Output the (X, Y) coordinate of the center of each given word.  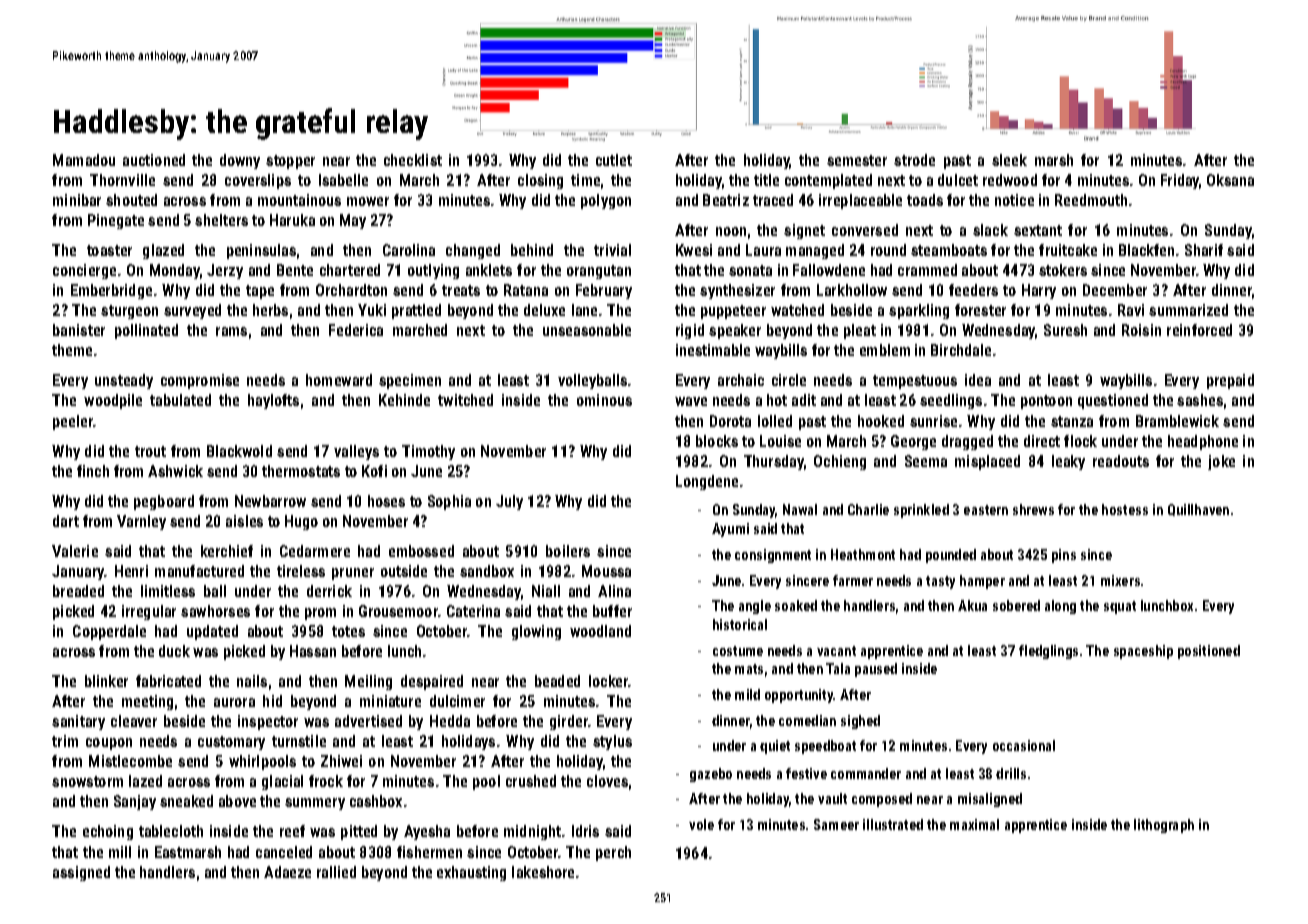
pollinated (146, 331)
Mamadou (84, 160)
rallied (336, 872)
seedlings (951, 401)
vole (701, 824)
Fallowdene (829, 270)
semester (857, 160)
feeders (973, 290)
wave (691, 401)
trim (65, 741)
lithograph (1164, 826)
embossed (421, 551)
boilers (568, 551)
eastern (986, 510)
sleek (1009, 160)
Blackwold (239, 451)
